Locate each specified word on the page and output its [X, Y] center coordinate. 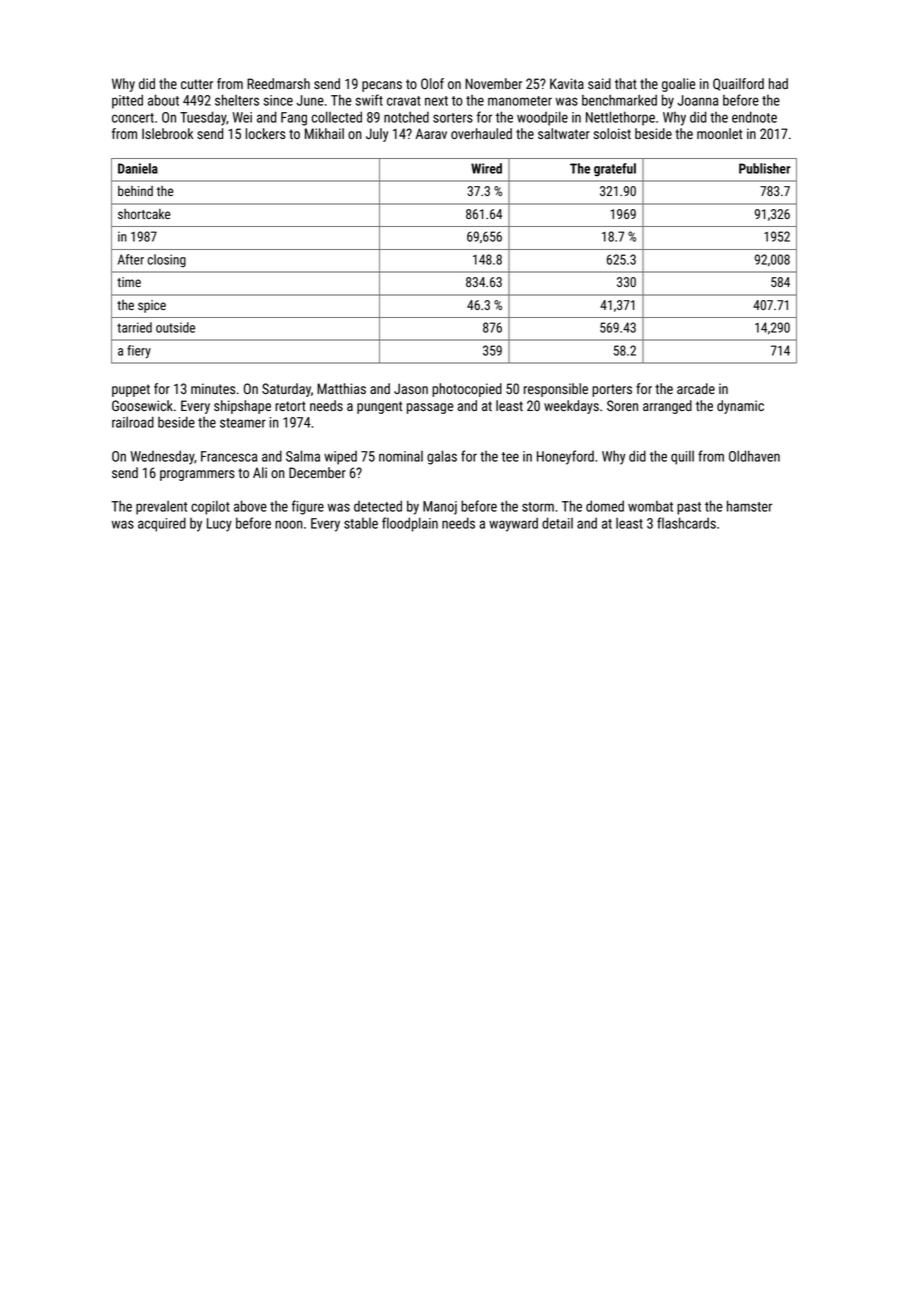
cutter [197, 84]
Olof [432, 83]
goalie [678, 85]
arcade [696, 388]
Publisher [765, 168]
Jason [411, 388]
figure [308, 507]
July [377, 135]
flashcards [686, 523]
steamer [243, 423]
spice [152, 306]
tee [510, 457]
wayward [513, 524]
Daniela [138, 168]
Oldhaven [754, 456]
